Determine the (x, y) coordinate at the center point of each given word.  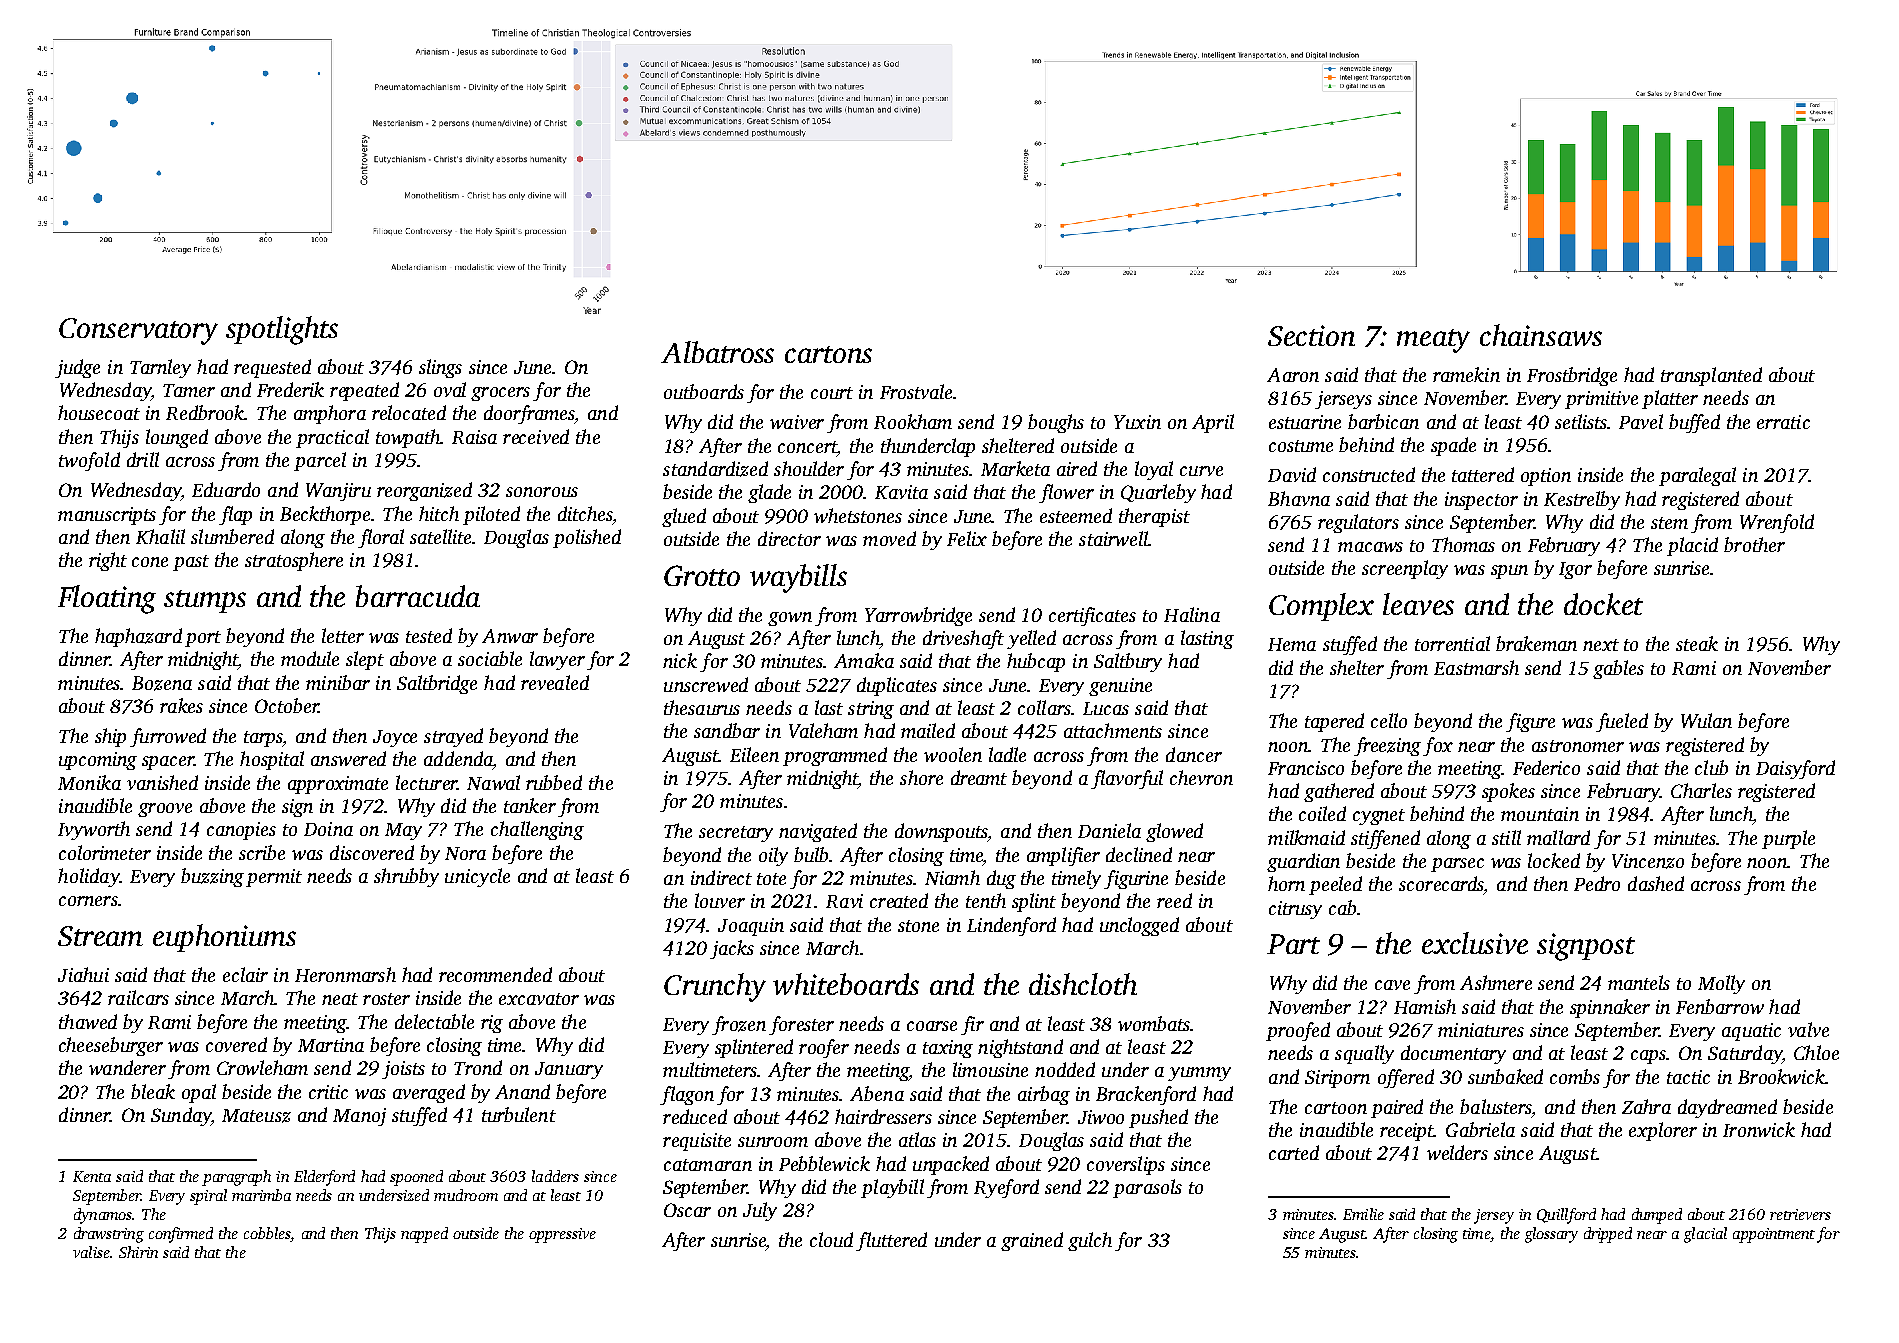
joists (403, 1070)
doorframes (529, 414)
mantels (1639, 982)
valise (91, 1252)
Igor (1575, 570)
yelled (1031, 639)
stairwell (1113, 538)
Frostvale (916, 391)
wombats (1154, 1023)
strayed (453, 737)
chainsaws (1541, 335)
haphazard (138, 637)
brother (1754, 544)
